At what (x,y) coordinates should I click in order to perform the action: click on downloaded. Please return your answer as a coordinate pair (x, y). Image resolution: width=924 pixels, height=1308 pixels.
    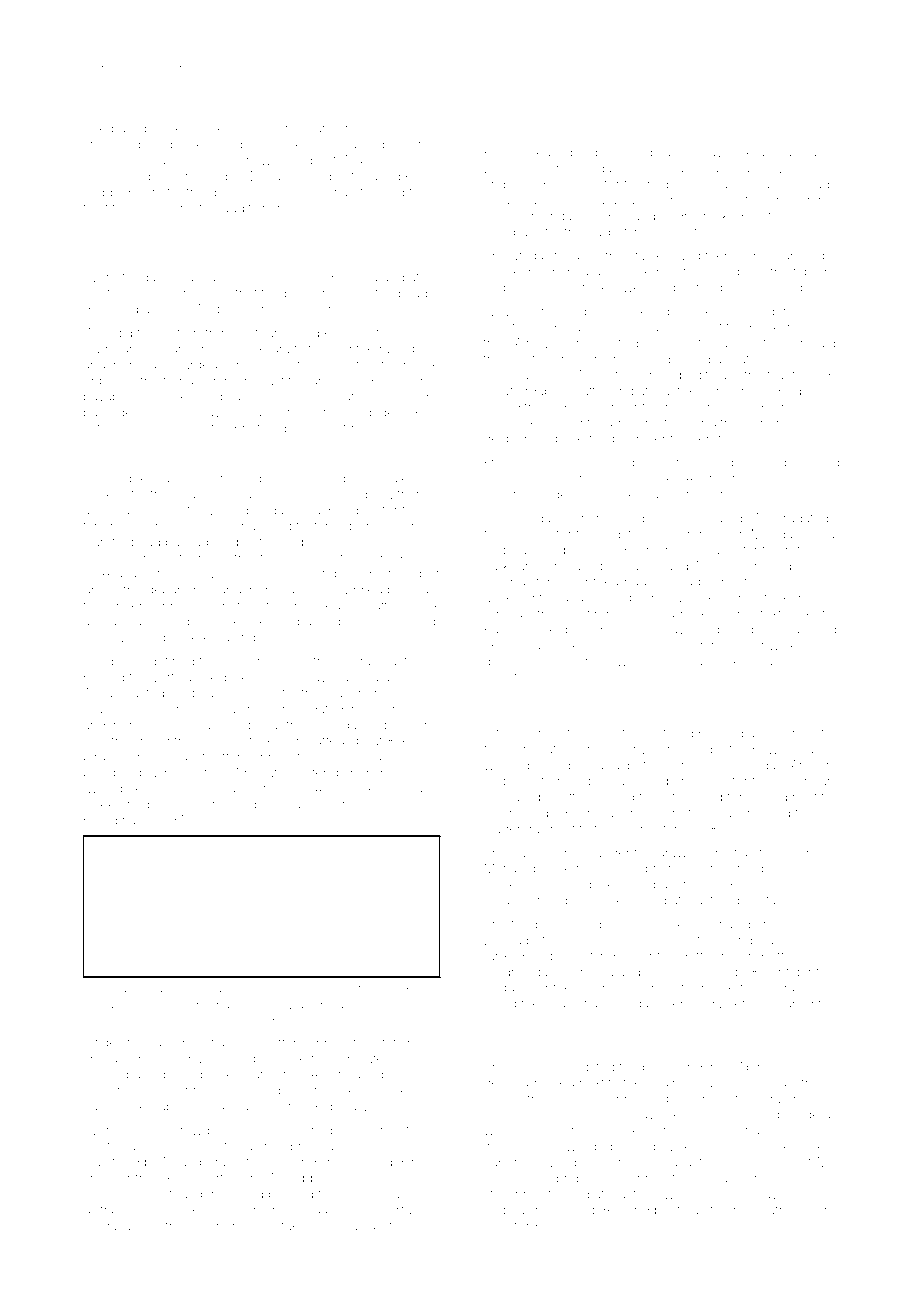
    Looking at the image, I should click on (781, 924).
